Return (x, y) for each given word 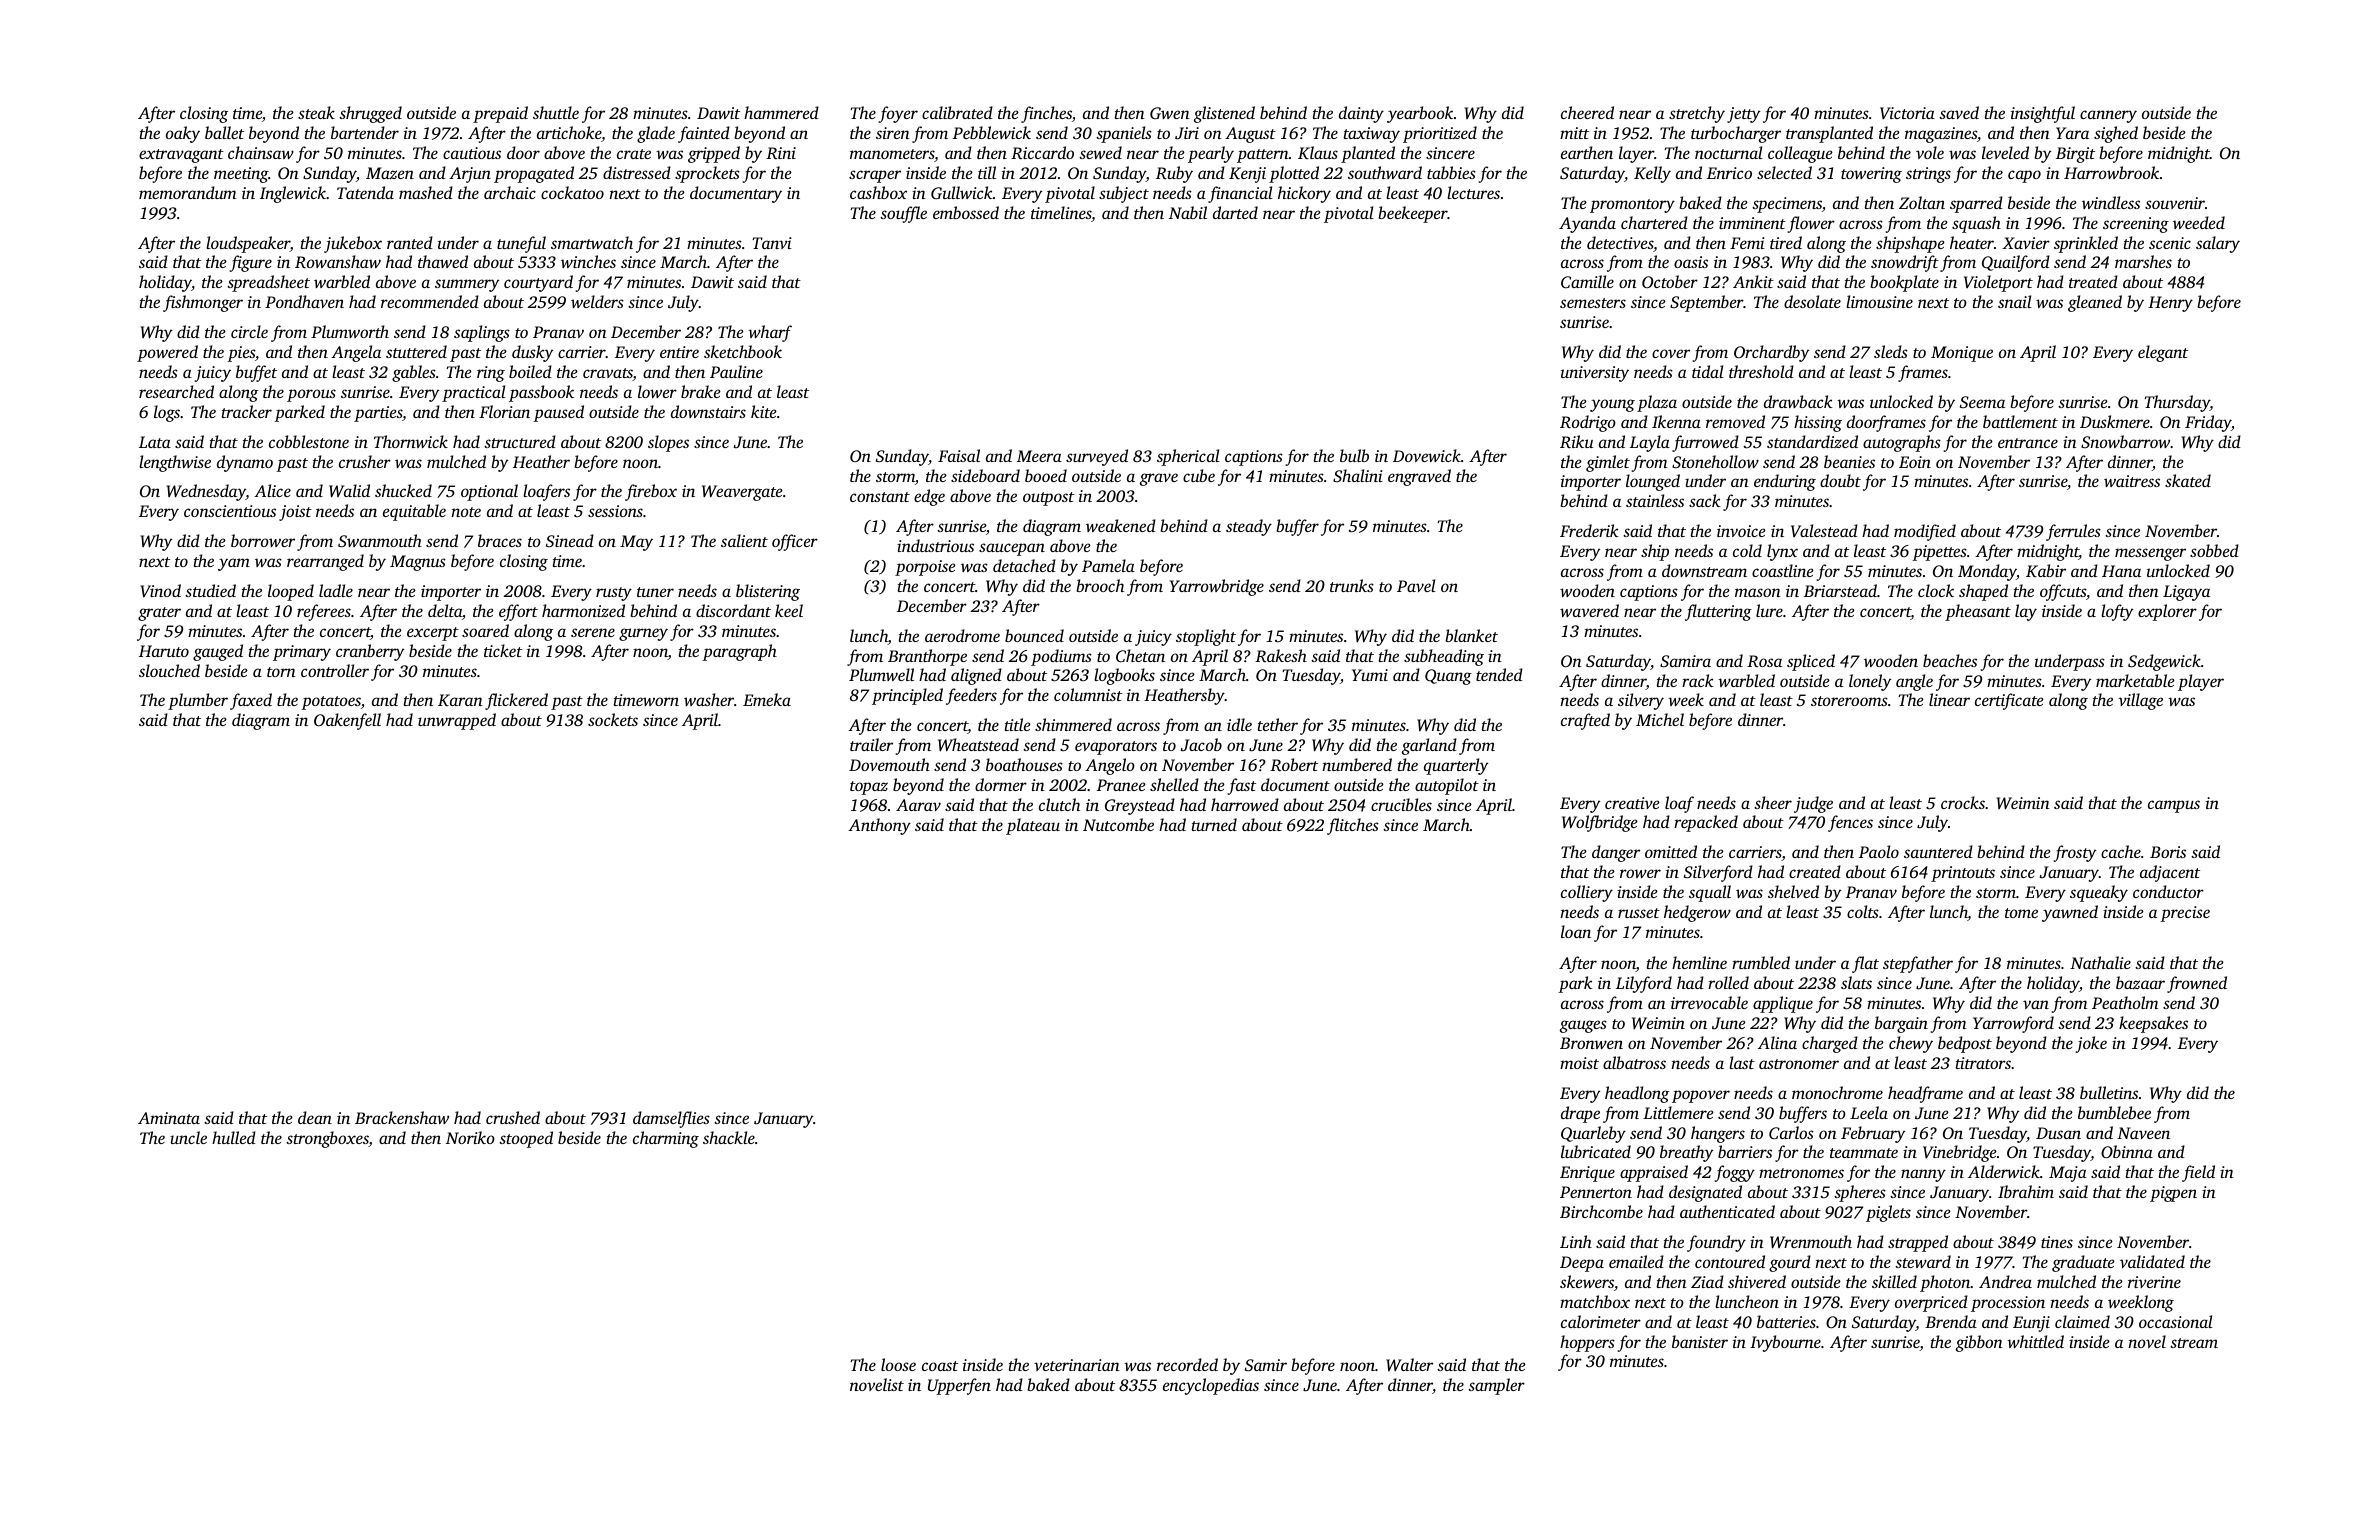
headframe (1925, 1094)
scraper (875, 176)
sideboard (985, 475)
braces (500, 540)
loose (898, 1364)
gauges (1583, 1026)
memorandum (187, 192)
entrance (2028, 443)
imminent (1752, 223)
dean (315, 1117)
